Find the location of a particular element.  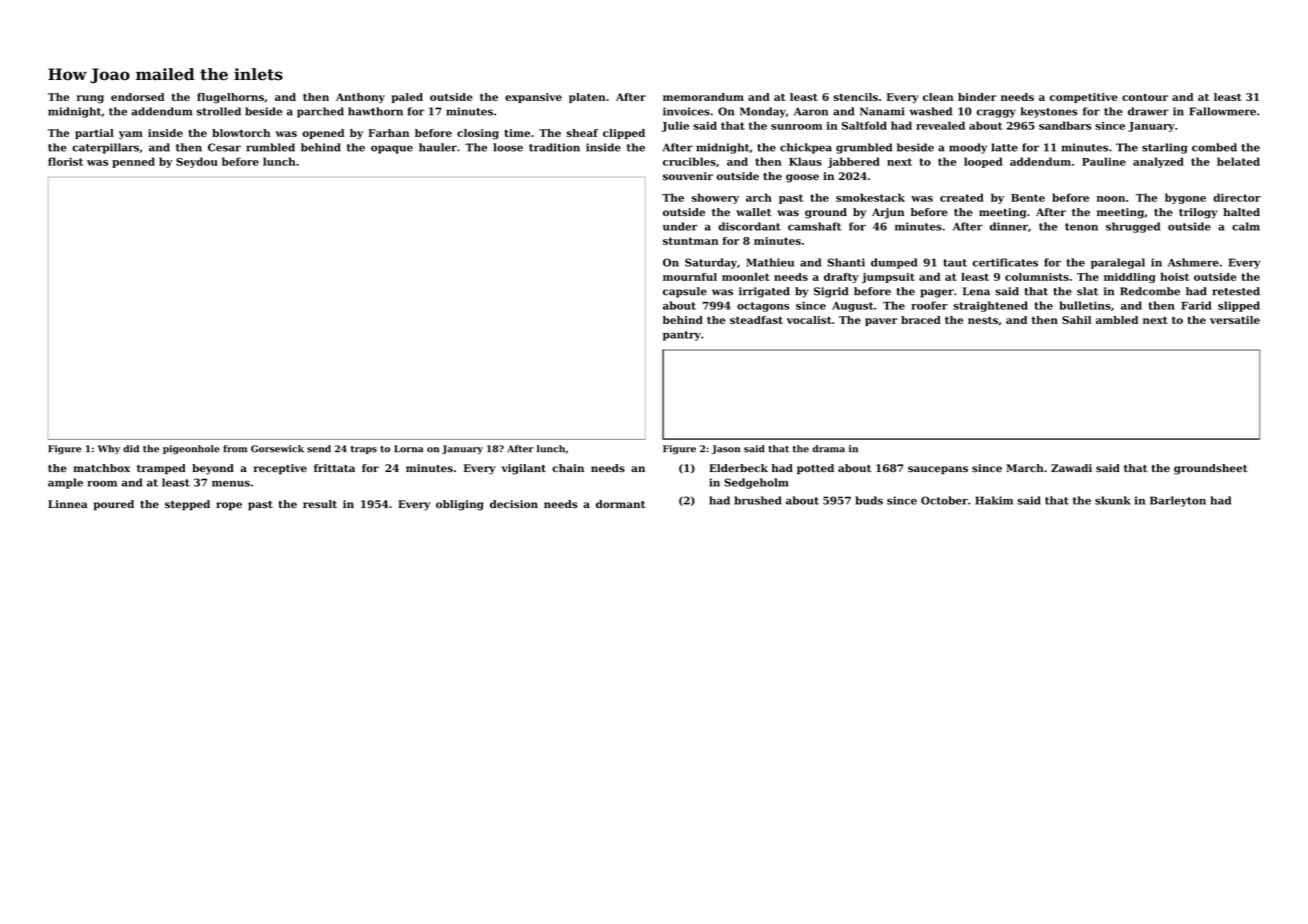

Jason is located at coordinates (726, 449).
